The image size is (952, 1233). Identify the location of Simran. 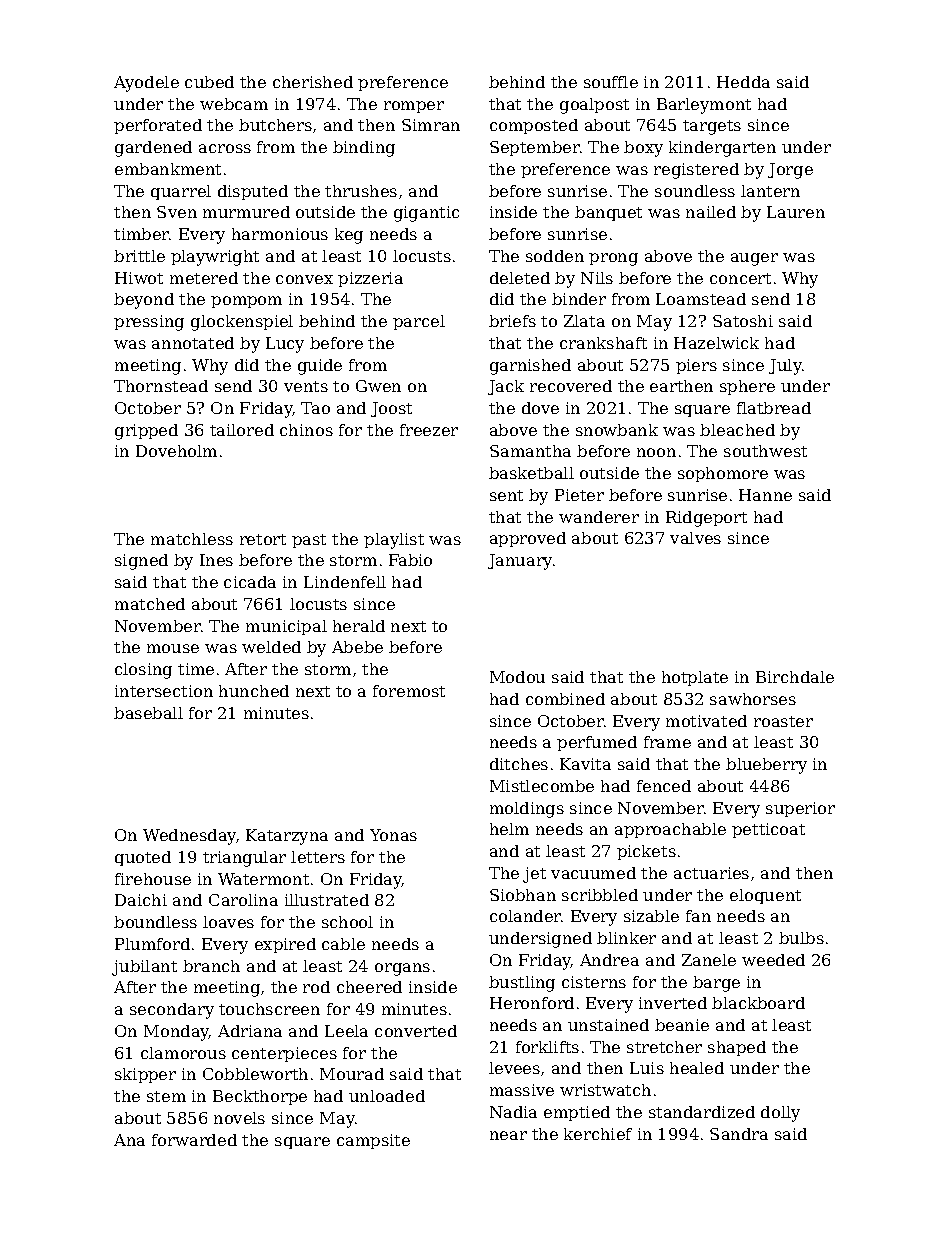
(431, 125).
